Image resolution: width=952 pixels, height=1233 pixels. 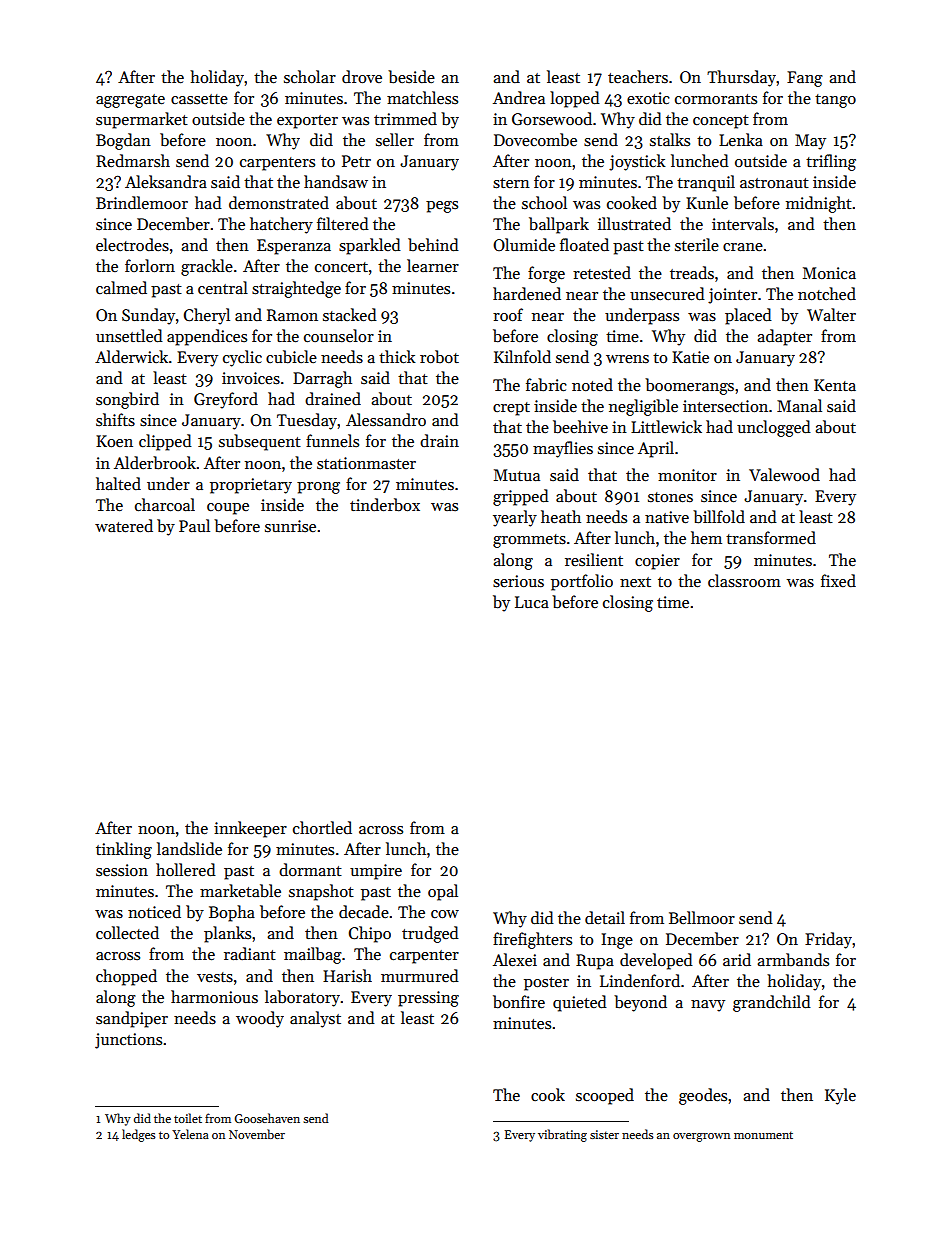 I want to click on Aleksandra, so click(x=166, y=181).
